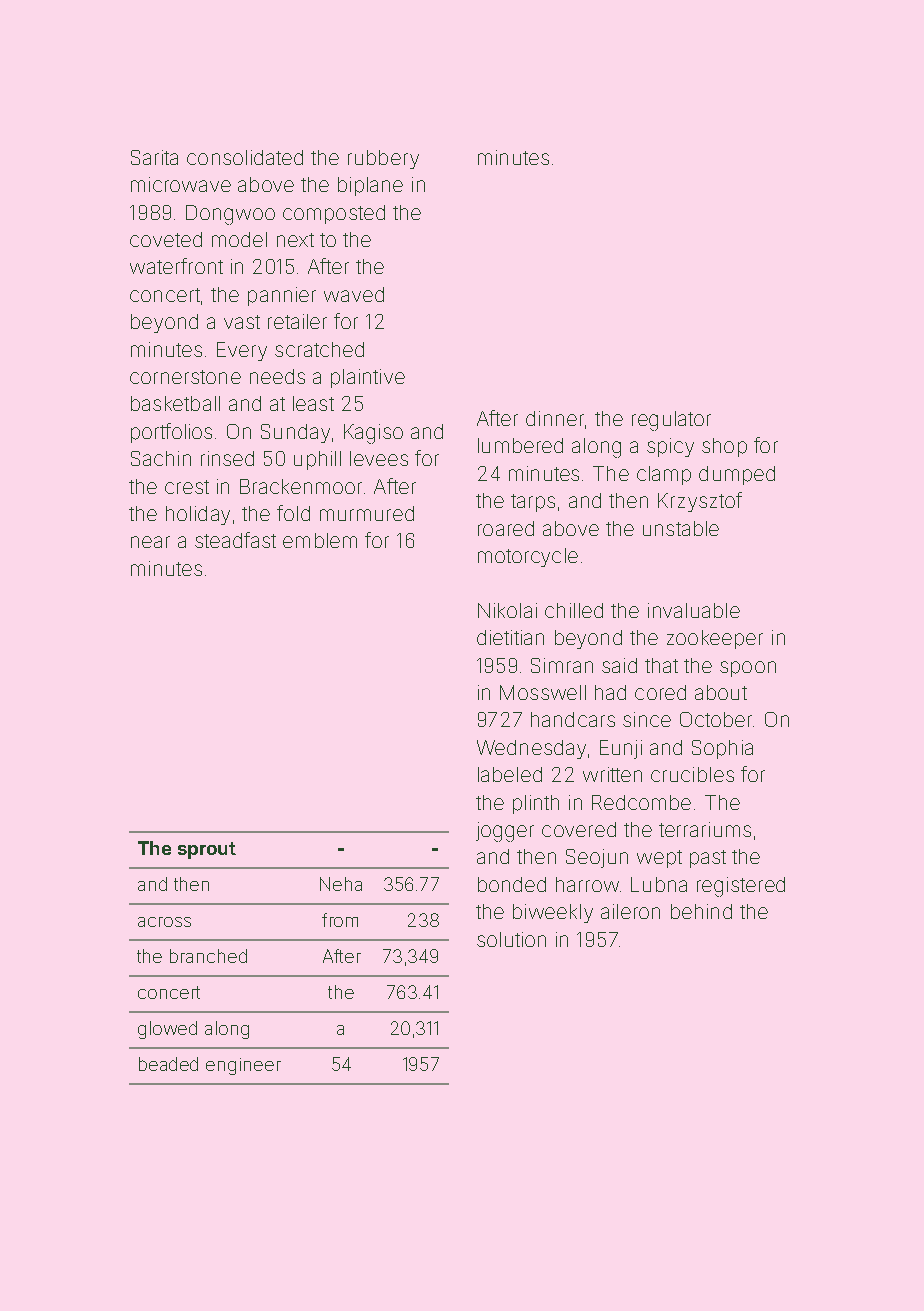 Image resolution: width=924 pixels, height=1311 pixels. I want to click on behind, so click(701, 911).
